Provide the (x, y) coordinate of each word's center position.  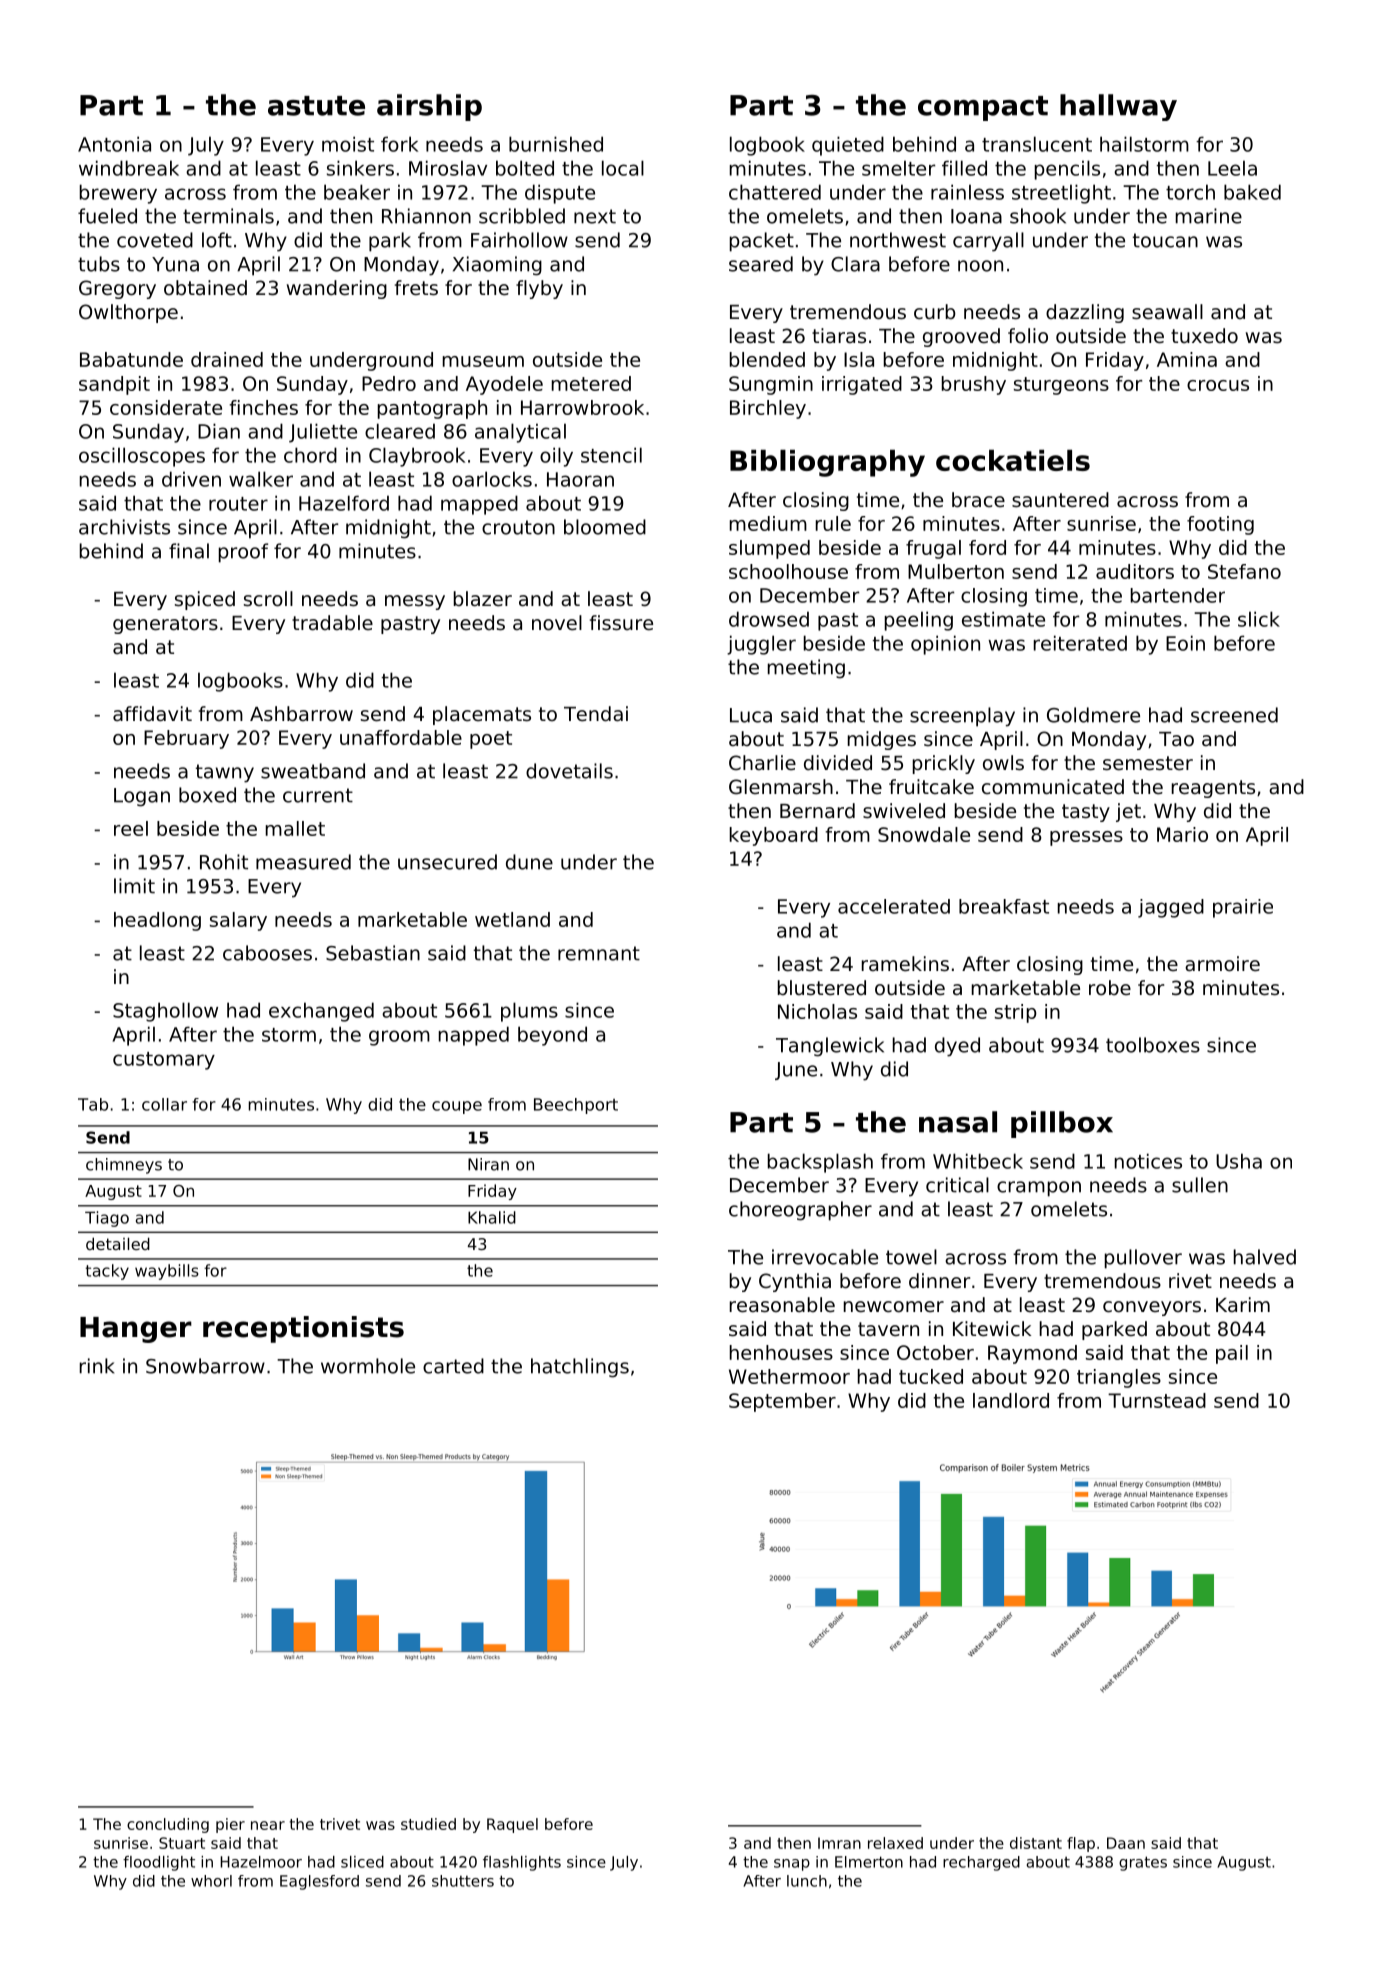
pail (1232, 1354)
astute (316, 106)
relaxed (895, 1843)
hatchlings (580, 1368)
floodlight (159, 1863)
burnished (556, 144)
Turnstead (1157, 1400)
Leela (1232, 168)
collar (164, 1104)
